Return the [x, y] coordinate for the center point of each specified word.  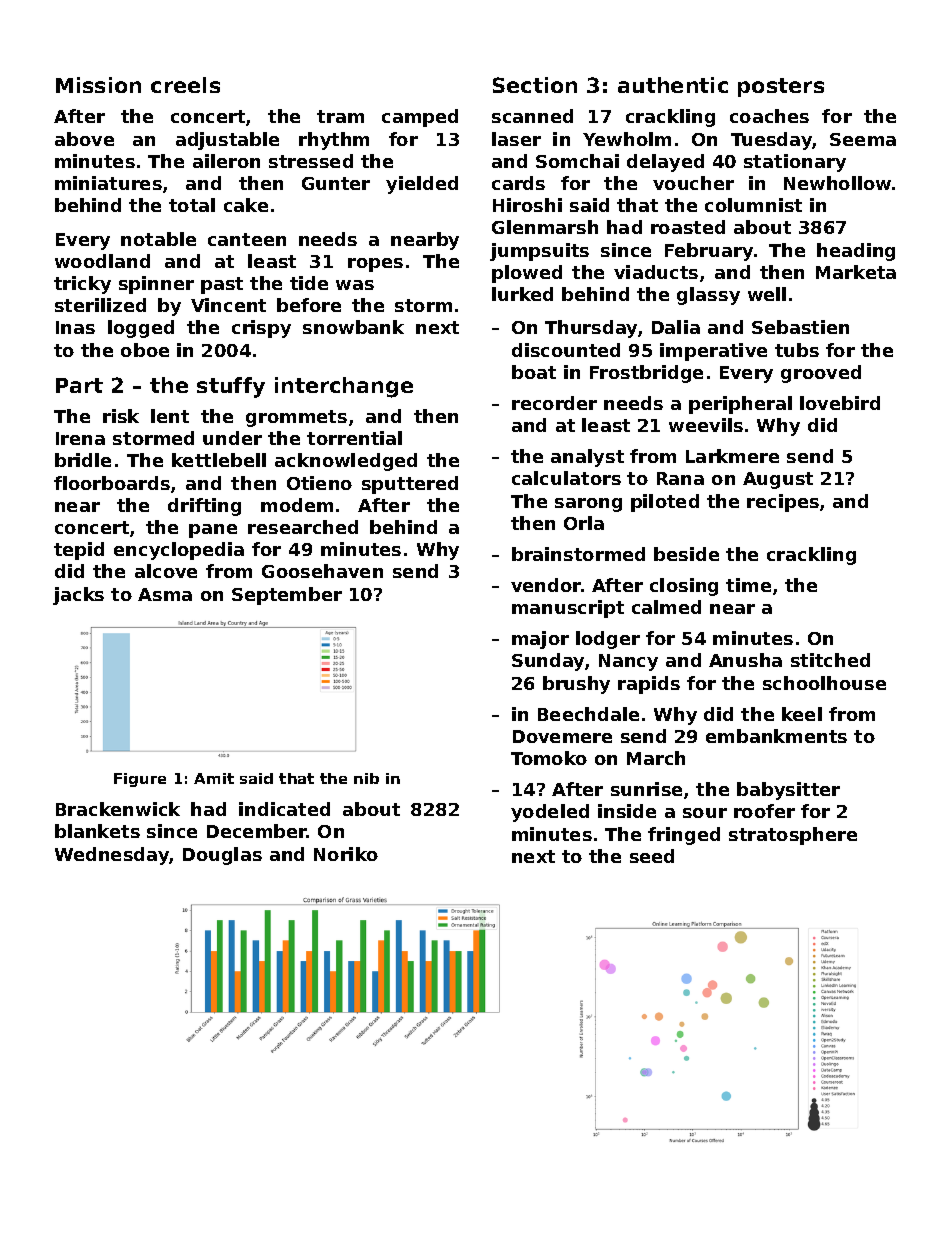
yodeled [550, 813]
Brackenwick [118, 809]
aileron [226, 161]
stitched [830, 660]
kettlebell [219, 460]
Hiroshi [527, 205]
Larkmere [732, 456]
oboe [145, 350]
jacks [78, 596]
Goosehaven [322, 571]
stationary [795, 163]
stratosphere [793, 836]
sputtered [410, 485]
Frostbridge [646, 374]
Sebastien [800, 327]
